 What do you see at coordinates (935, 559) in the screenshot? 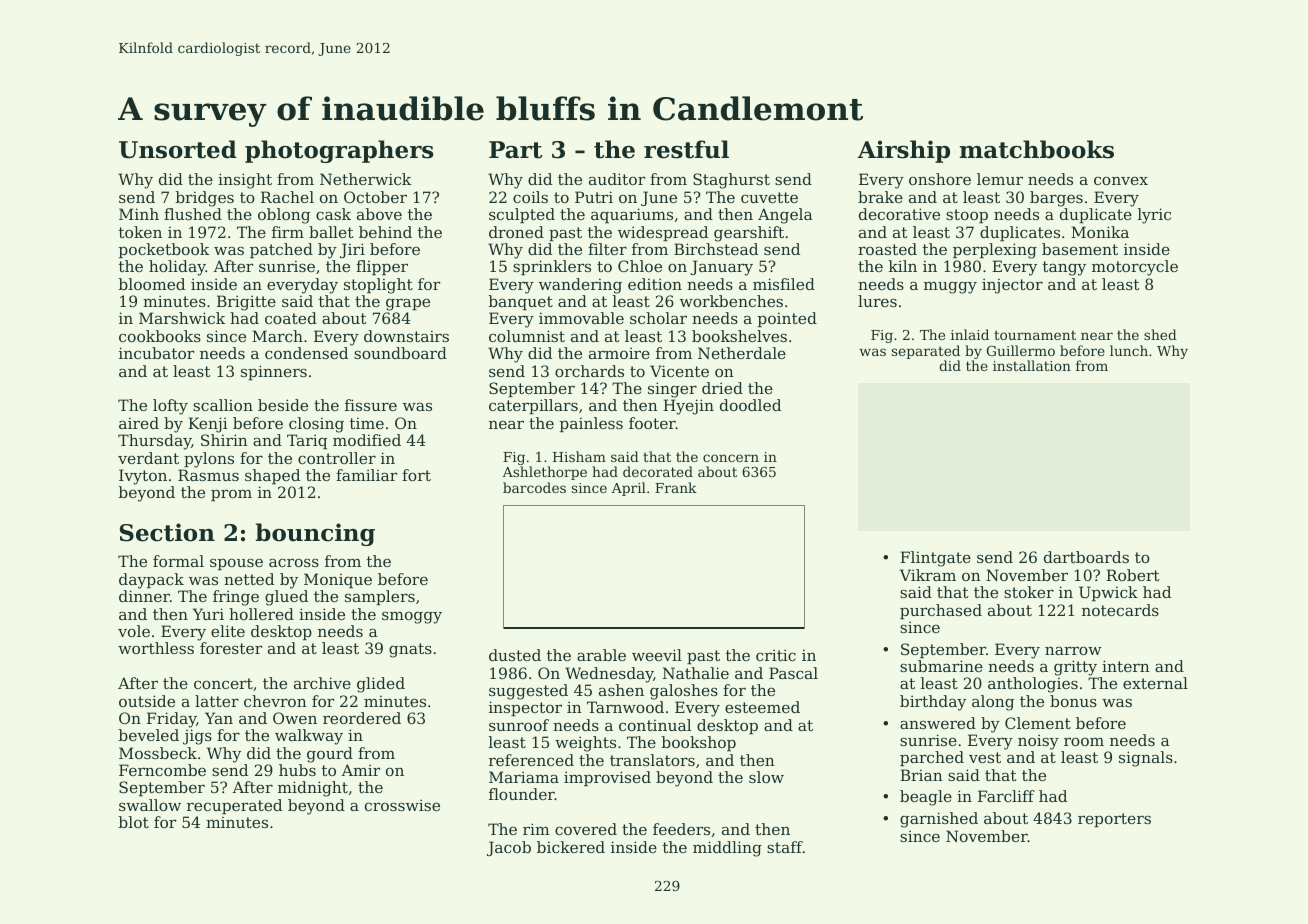
I see `Flintgate` at bounding box center [935, 559].
